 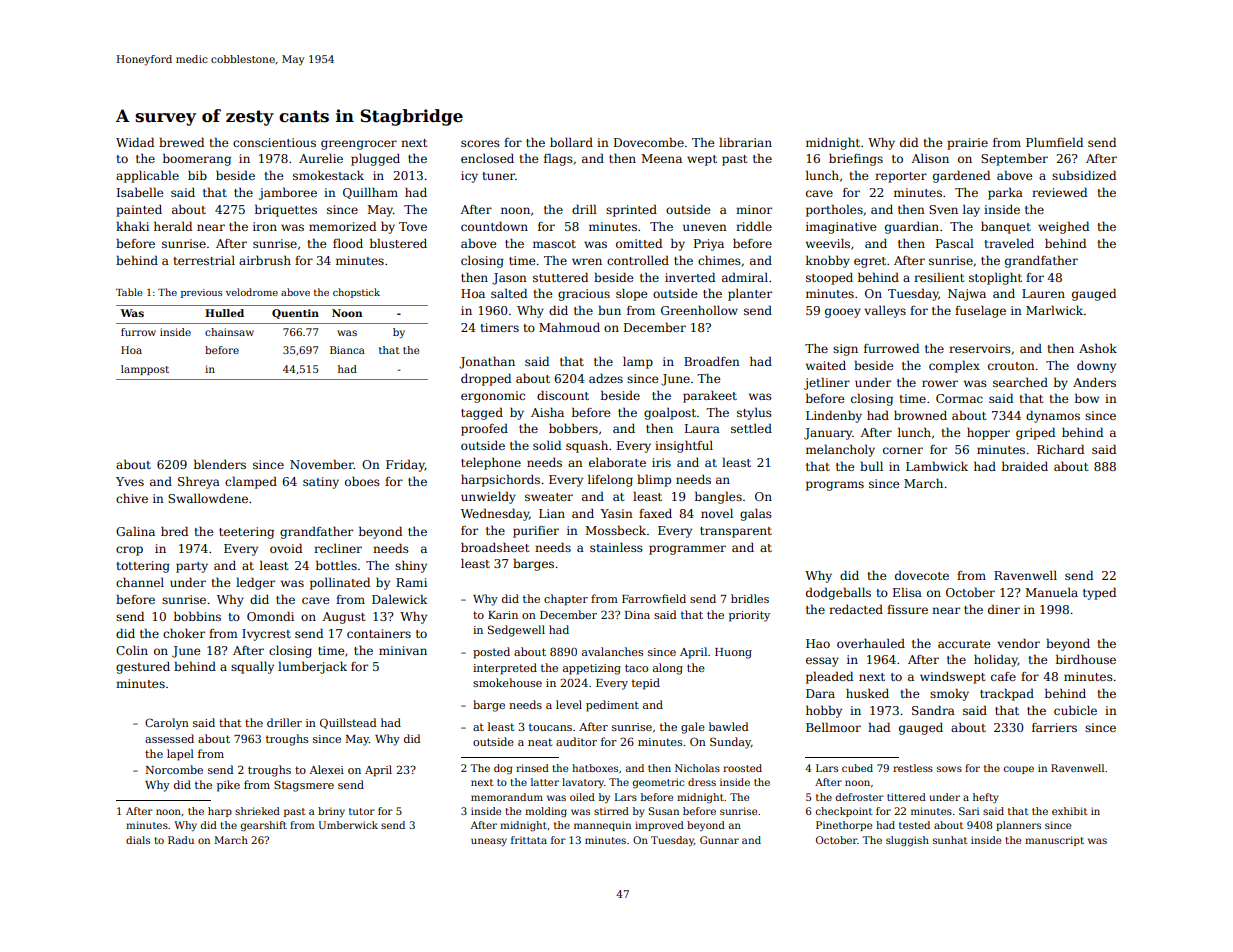 I want to click on Radu, so click(x=181, y=840).
